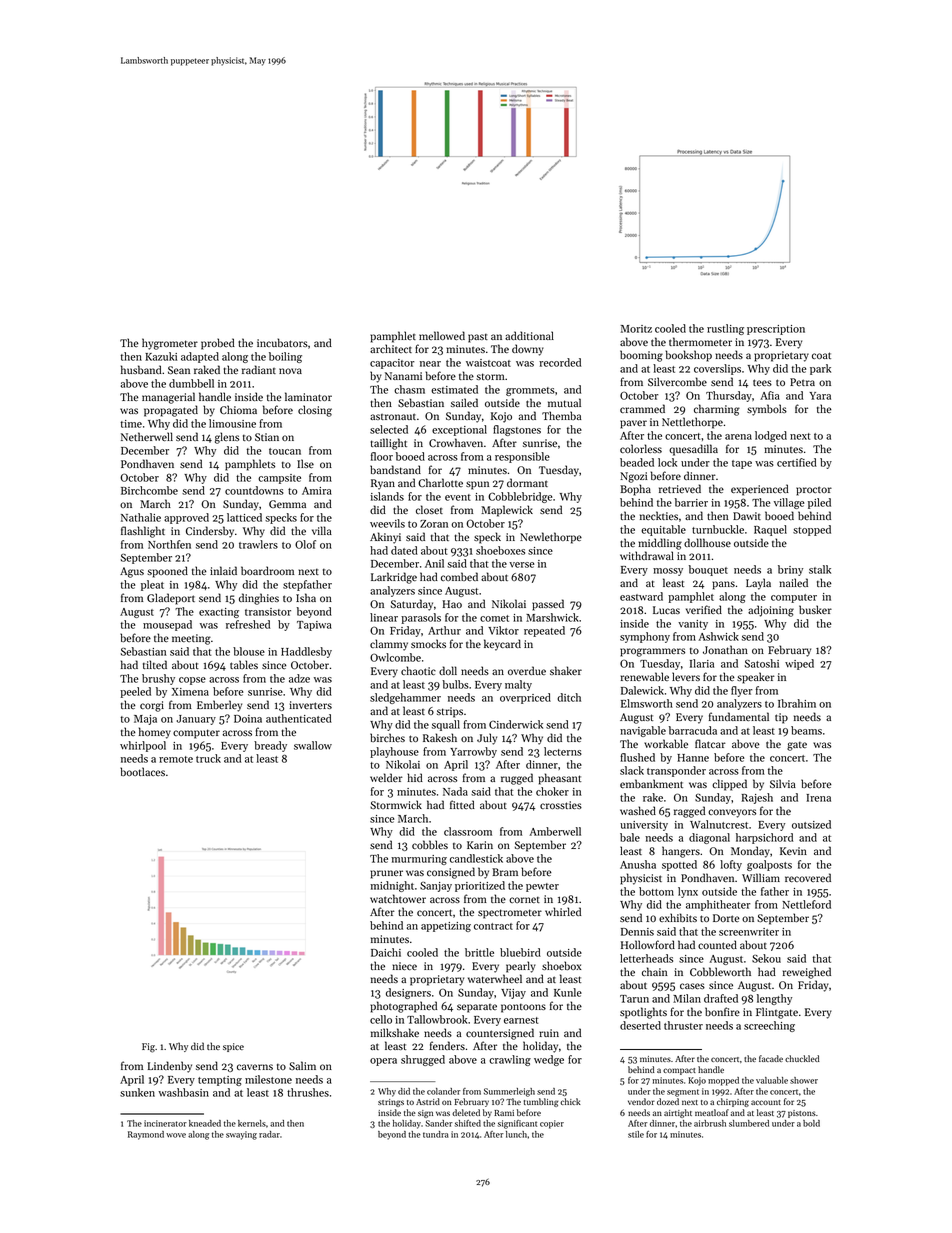 This document has width=952, height=1233. I want to click on ruin, so click(549, 1033).
